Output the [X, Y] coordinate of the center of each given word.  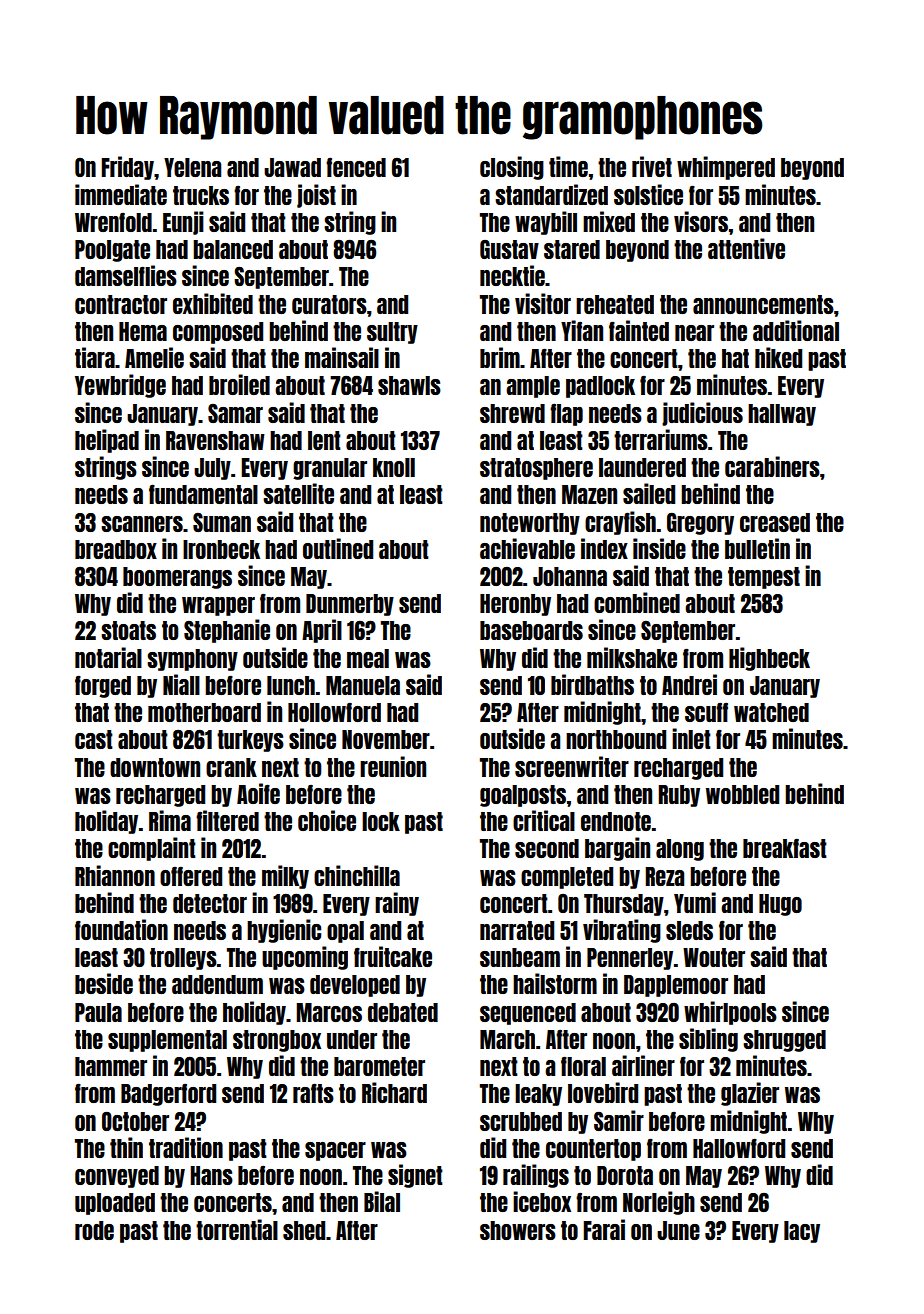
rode [94, 1230]
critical [544, 820]
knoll [394, 467]
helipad [107, 441]
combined [637, 602]
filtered [227, 820]
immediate [121, 194]
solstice [648, 194]
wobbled [742, 794]
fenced [356, 167]
